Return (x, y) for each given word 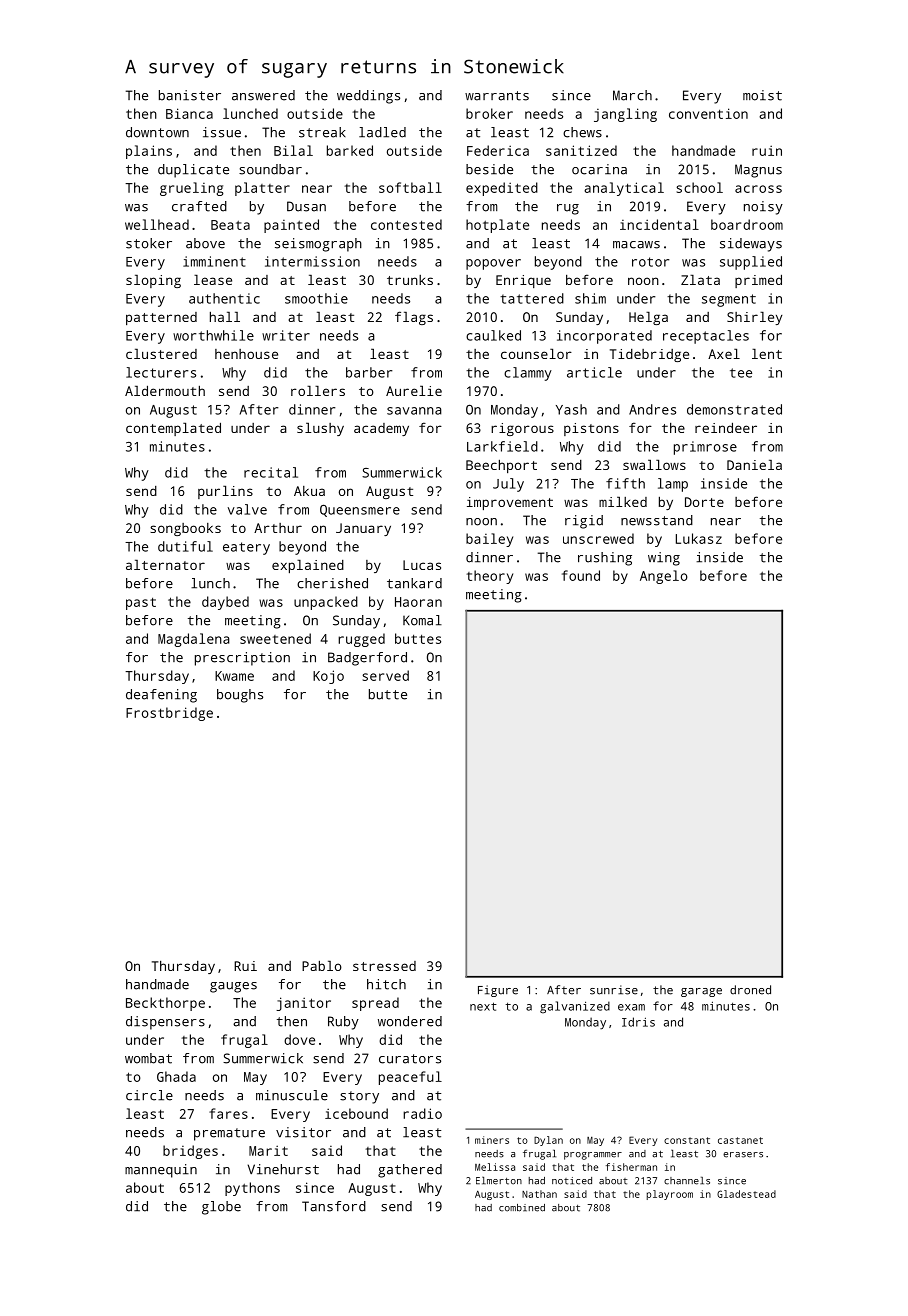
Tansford (334, 1206)
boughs (240, 696)
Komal (422, 620)
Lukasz (699, 538)
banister (190, 95)
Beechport (501, 466)
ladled (382, 132)
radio (422, 1113)
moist (762, 95)
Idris (638, 1022)
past (141, 603)
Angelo (664, 577)
